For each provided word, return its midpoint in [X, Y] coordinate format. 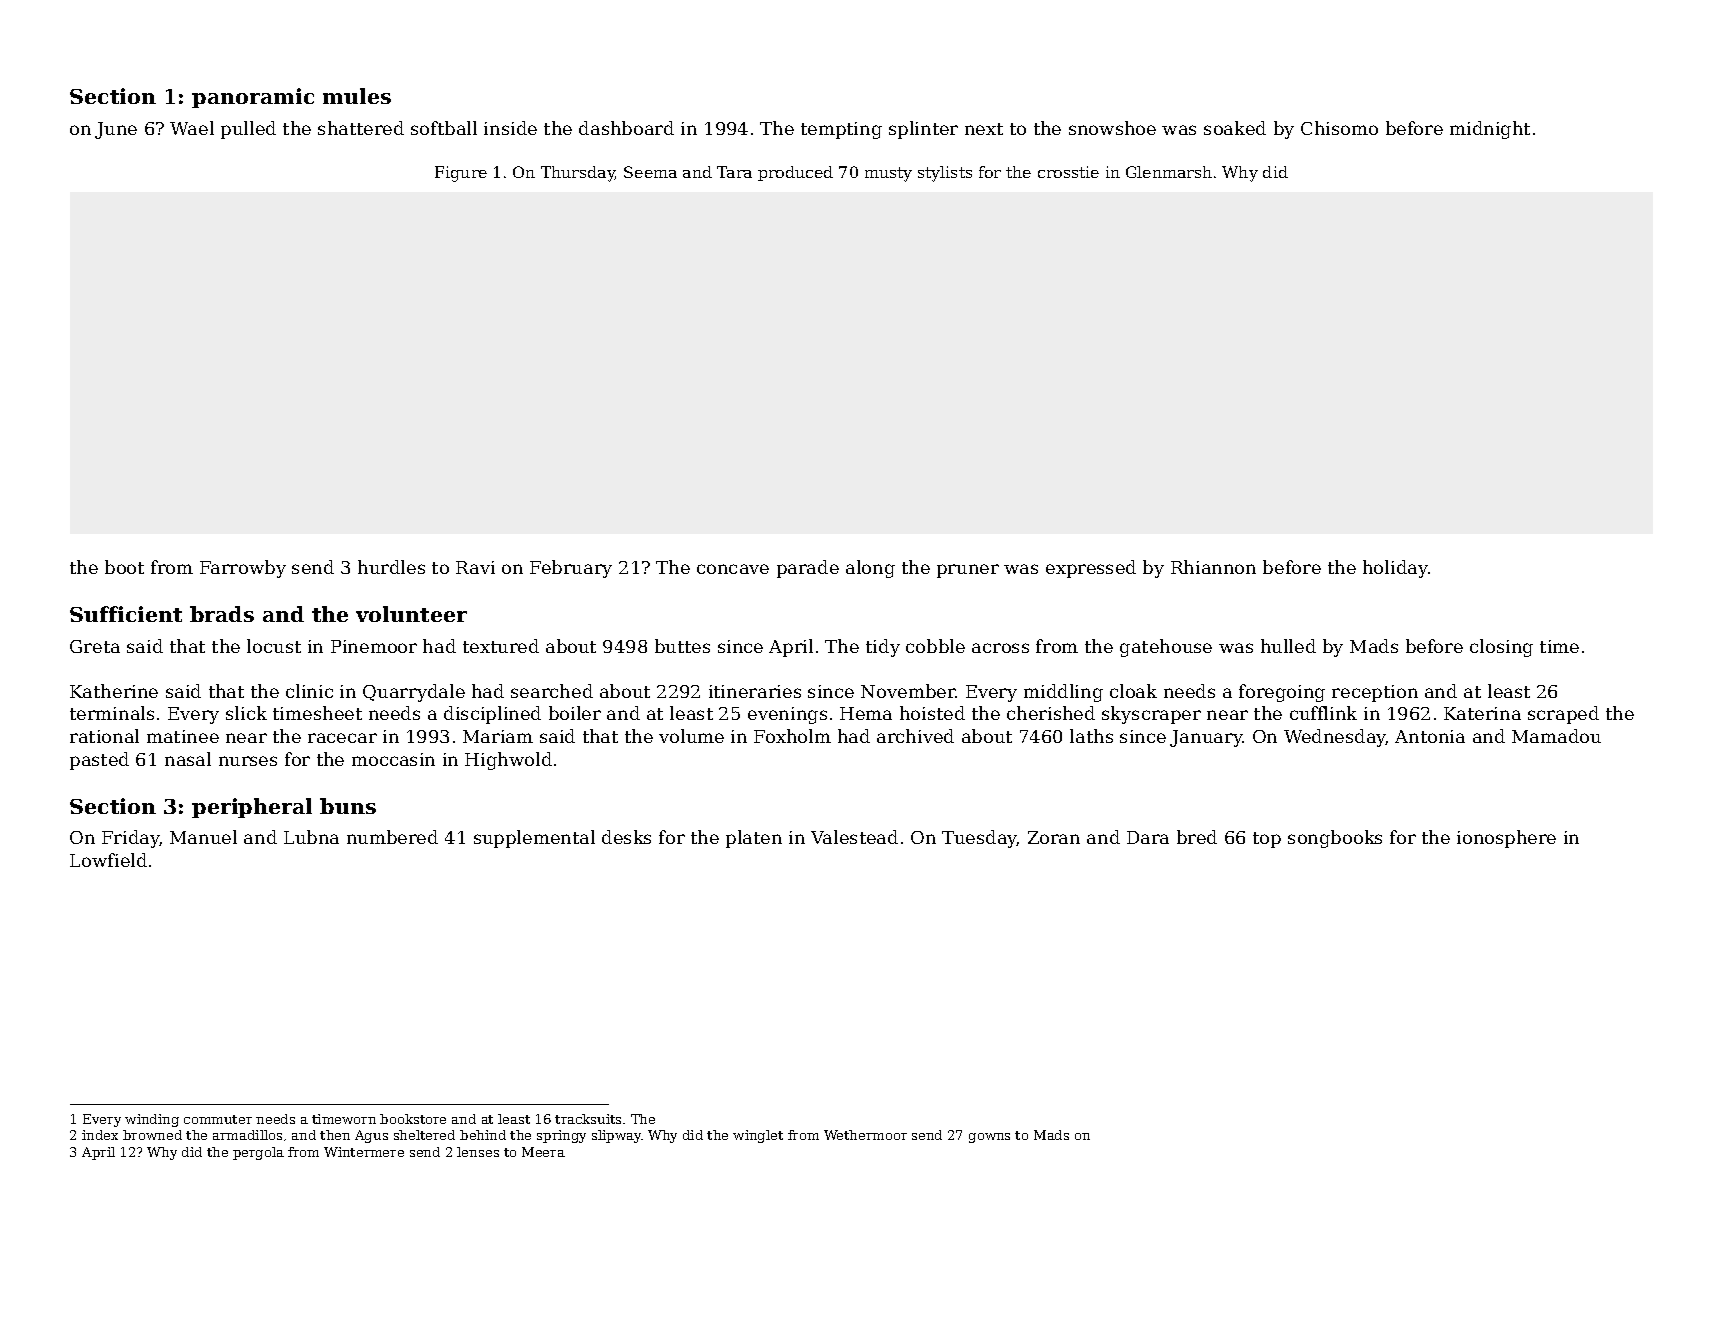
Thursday [578, 174]
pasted [99, 761]
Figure [461, 174]
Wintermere [364, 1152]
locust [274, 646]
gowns [989, 1138]
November [908, 691]
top [1267, 840]
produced [795, 173]
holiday [1395, 569]
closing [1501, 648]
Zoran [1054, 837]
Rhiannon [1213, 567]
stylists [945, 174]
